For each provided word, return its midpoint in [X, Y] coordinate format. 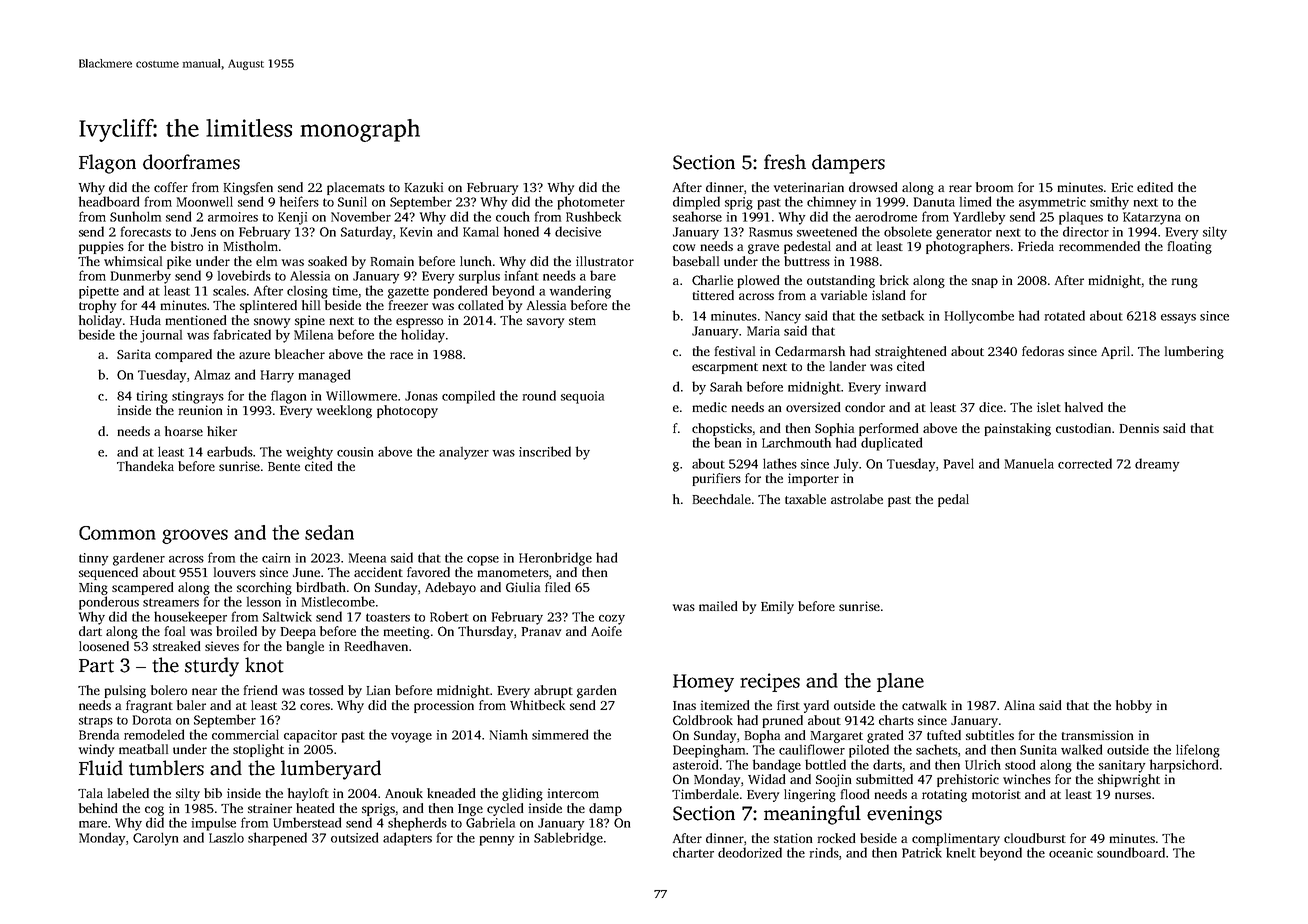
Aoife [606, 631]
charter [693, 852]
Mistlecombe [338, 601]
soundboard [1131, 852]
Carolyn [155, 839]
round [539, 395]
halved [1084, 407]
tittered [713, 295]
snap [985, 283]
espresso [419, 323]
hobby [1134, 706]
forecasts [146, 231]
